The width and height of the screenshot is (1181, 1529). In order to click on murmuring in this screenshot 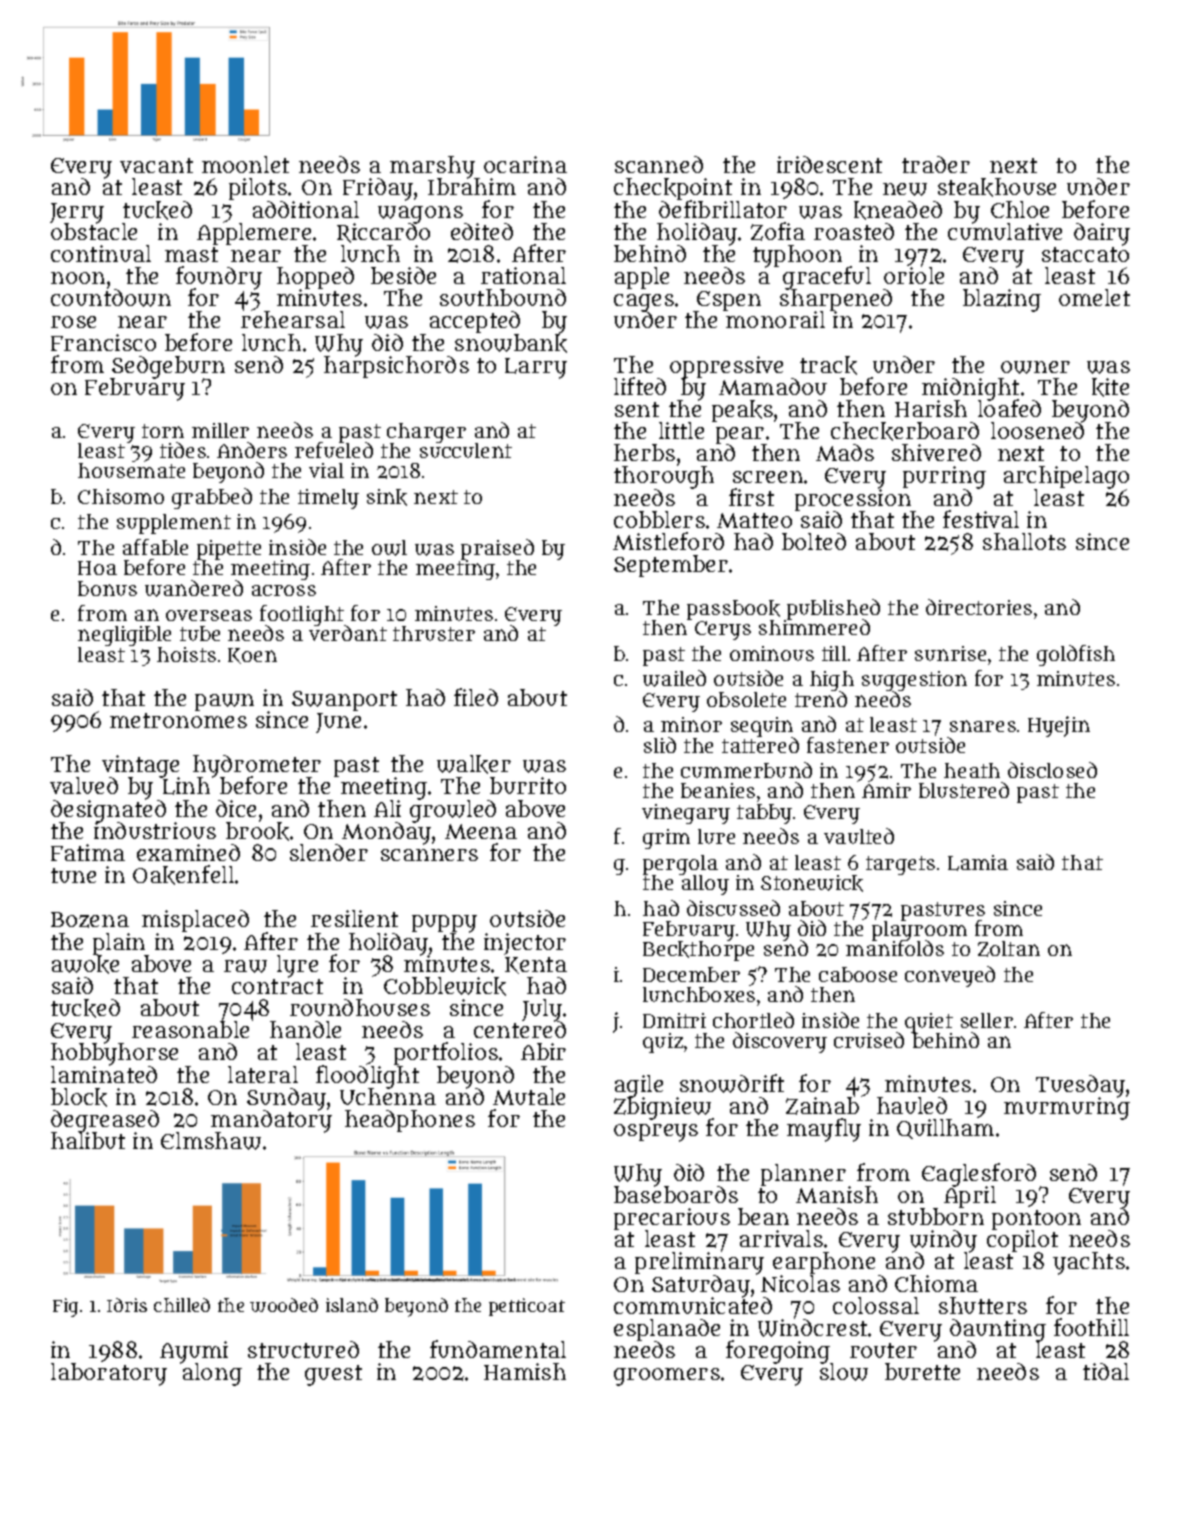, I will do `click(1067, 1109)`.
